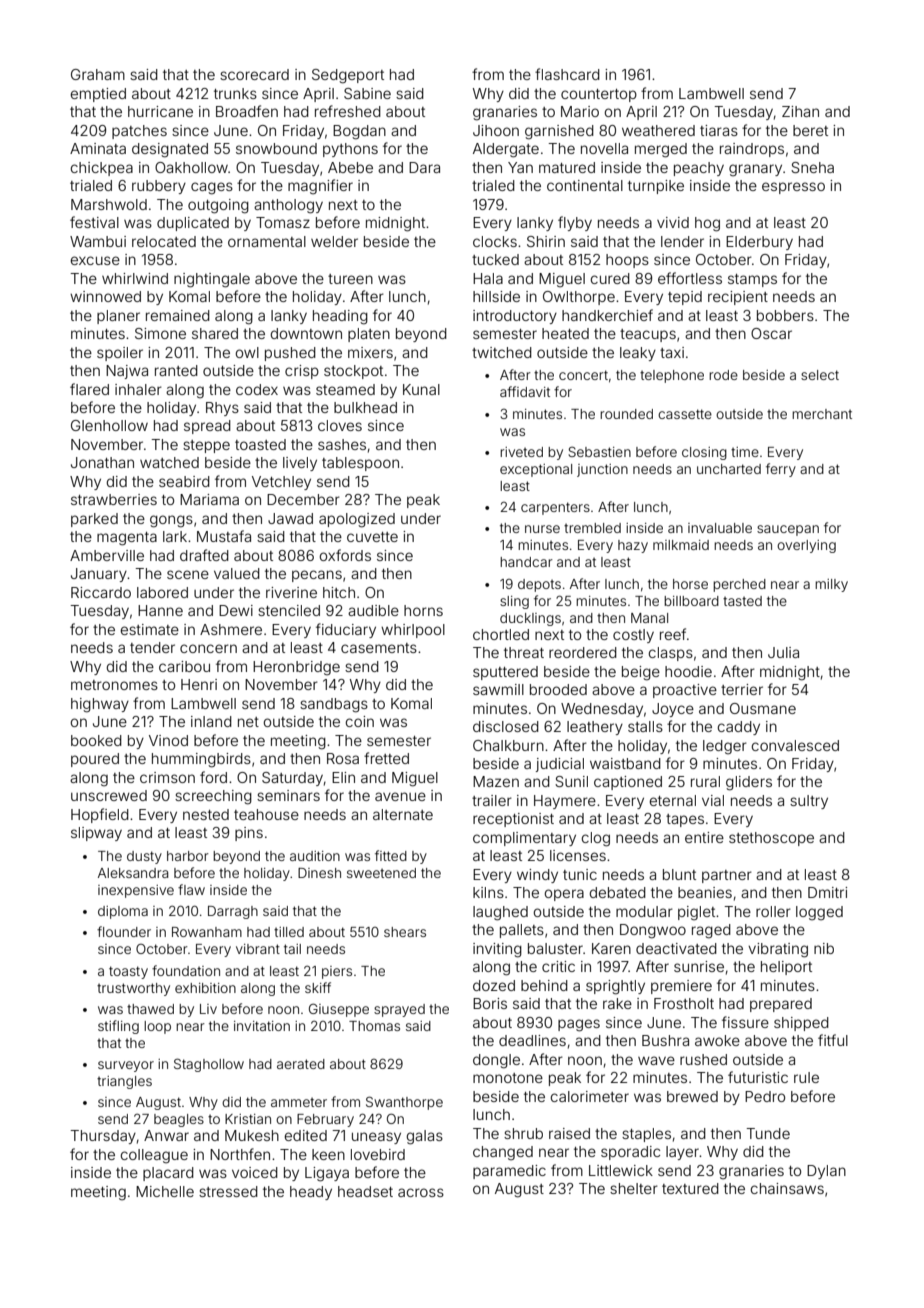 The width and height of the page is (924, 1308). What do you see at coordinates (386, 758) in the page?
I see `fretted` at bounding box center [386, 758].
